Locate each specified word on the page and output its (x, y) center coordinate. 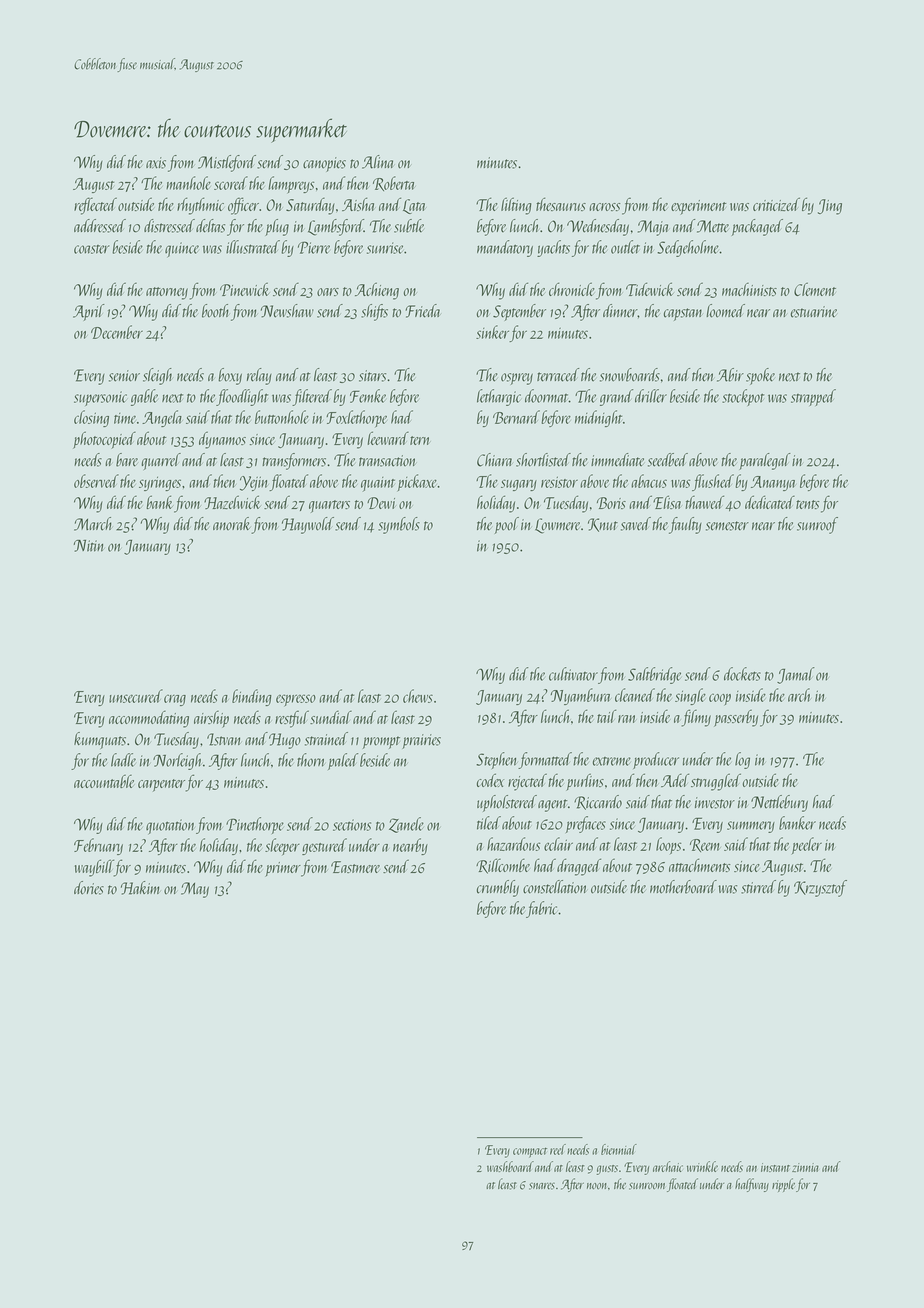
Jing (830, 207)
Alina (377, 162)
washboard (510, 1166)
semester (727, 526)
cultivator (573, 674)
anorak (232, 524)
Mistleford (227, 163)
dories (89, 888)
